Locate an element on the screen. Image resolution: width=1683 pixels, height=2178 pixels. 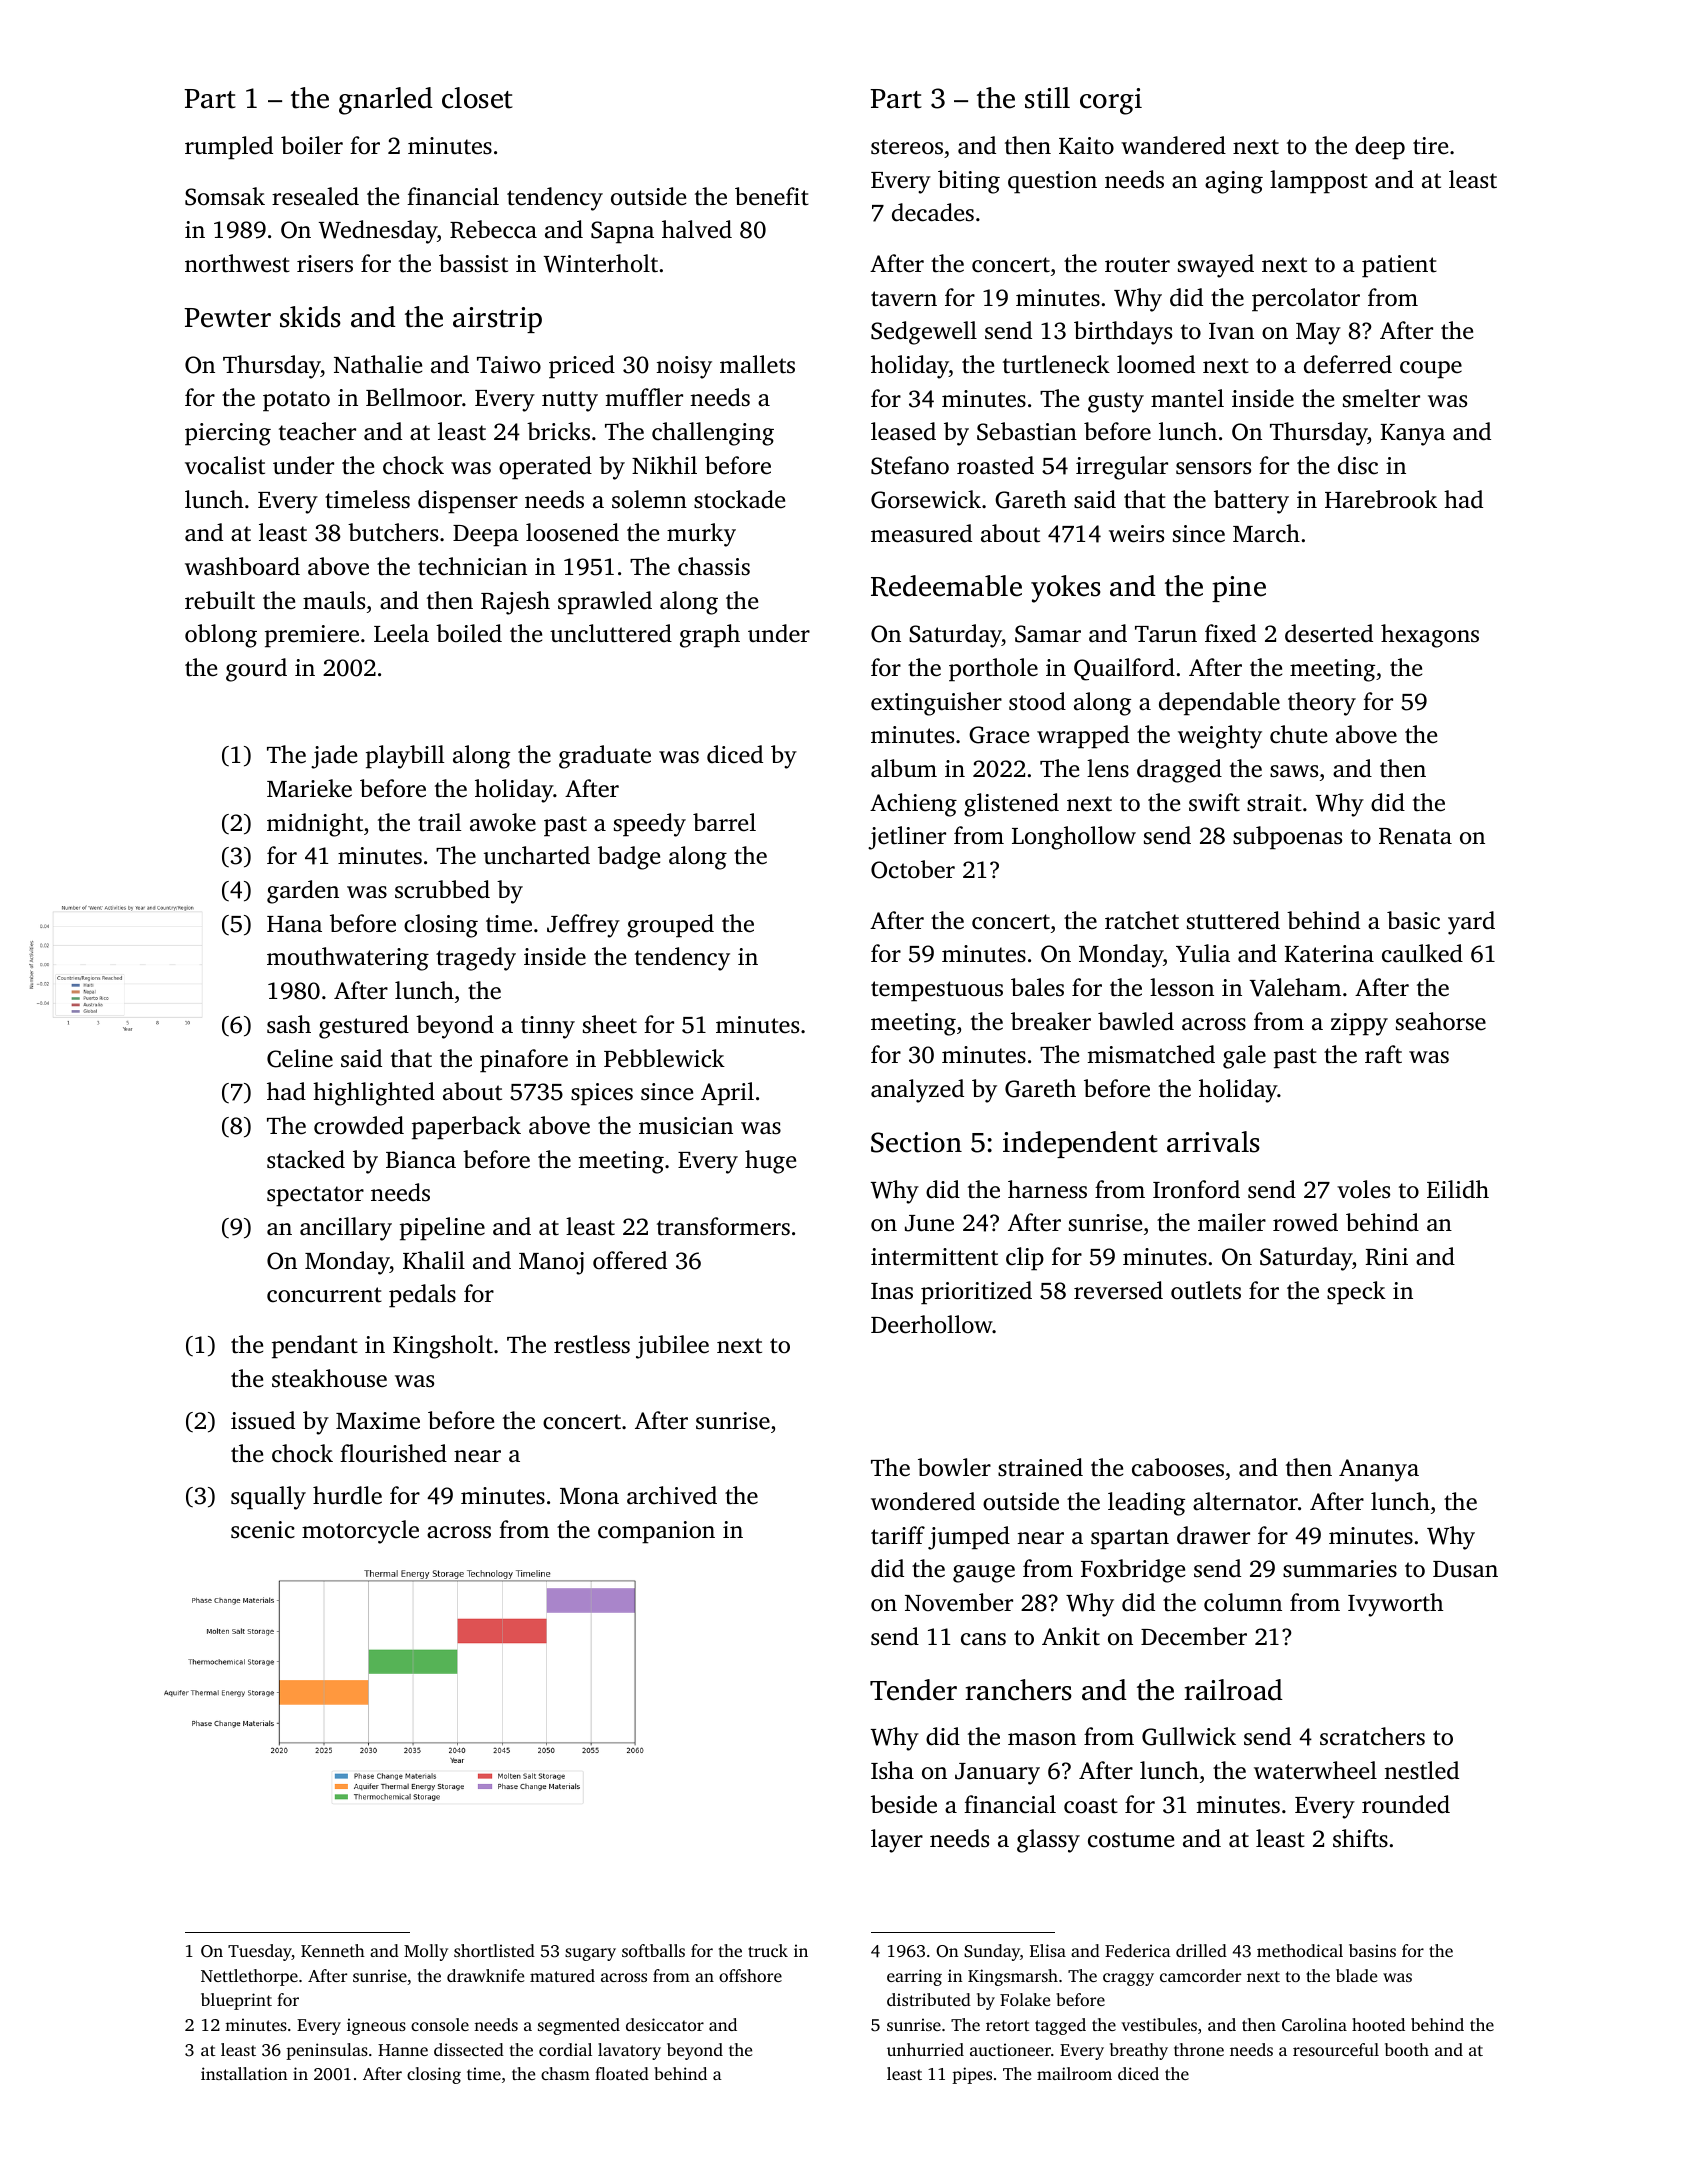
album is located at coordinates (904, 768).
